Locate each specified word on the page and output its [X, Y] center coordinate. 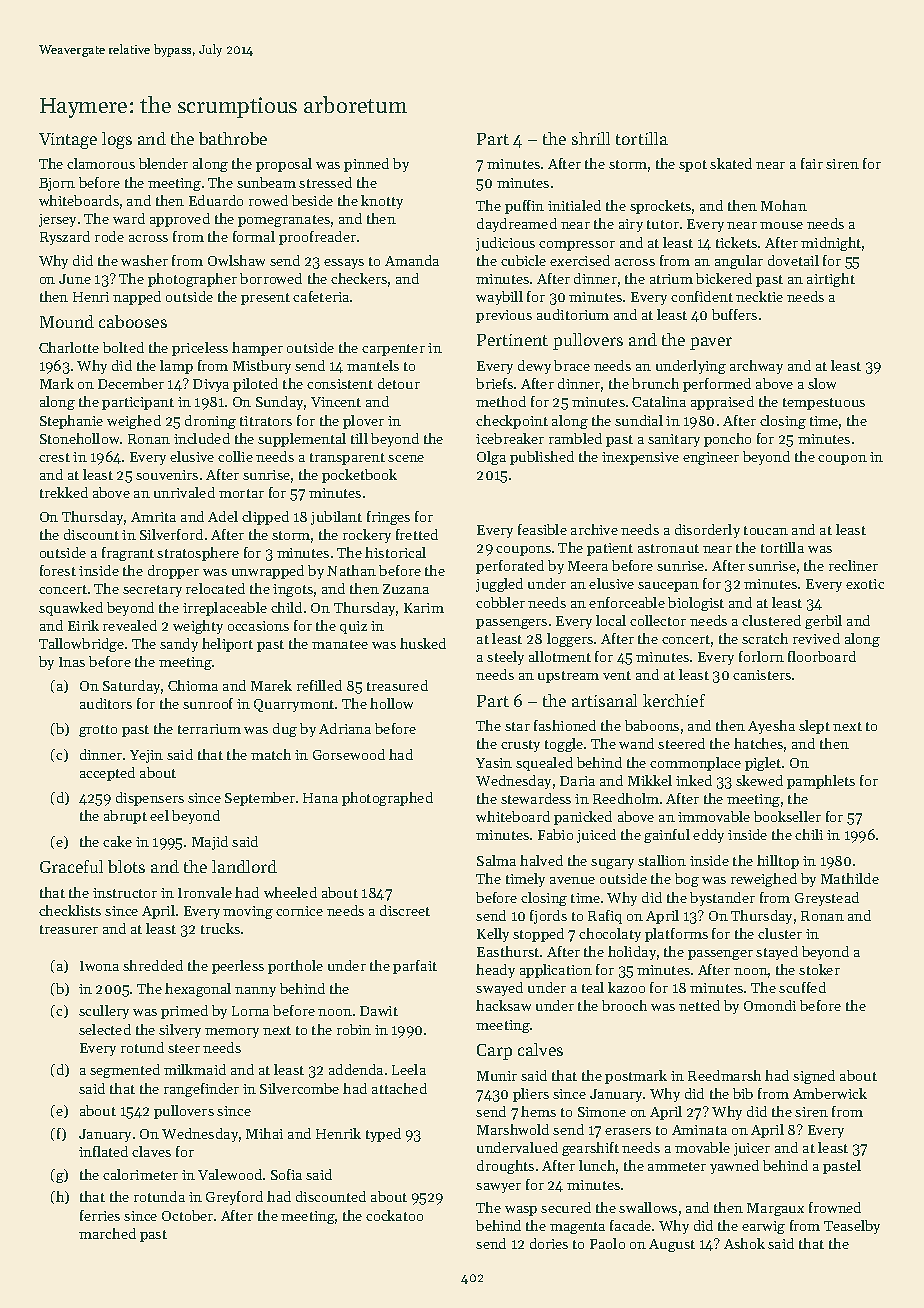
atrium [671, 279]
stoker [819, 969]
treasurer [69, 929]
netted [699, 1005]
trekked [64, 492]
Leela [409, 1069]
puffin [524, 207]
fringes [388, 518]
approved [180, 220]
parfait [415, 967]
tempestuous [824, 404]
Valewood [230, 1174]
